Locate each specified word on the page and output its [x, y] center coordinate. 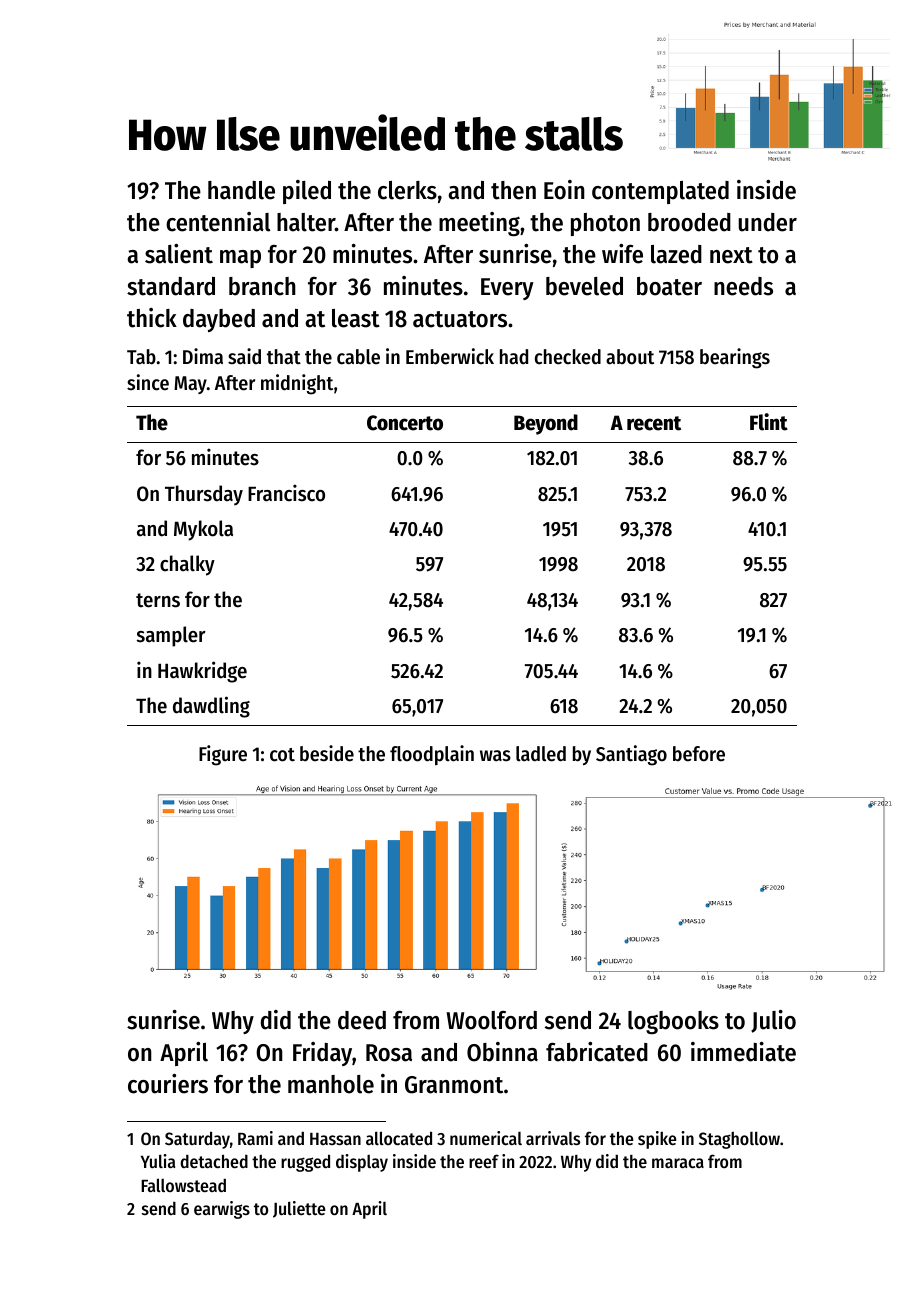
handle [241, 190]
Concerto [405, 423]
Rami [255, 1138]
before [699, 754]
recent [654, 423]
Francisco [286, 493]
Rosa [389, 1053]
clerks [407, 190]
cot [282, 755]
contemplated [660, 192]
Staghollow [739, 1140]
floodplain [432, 755]
